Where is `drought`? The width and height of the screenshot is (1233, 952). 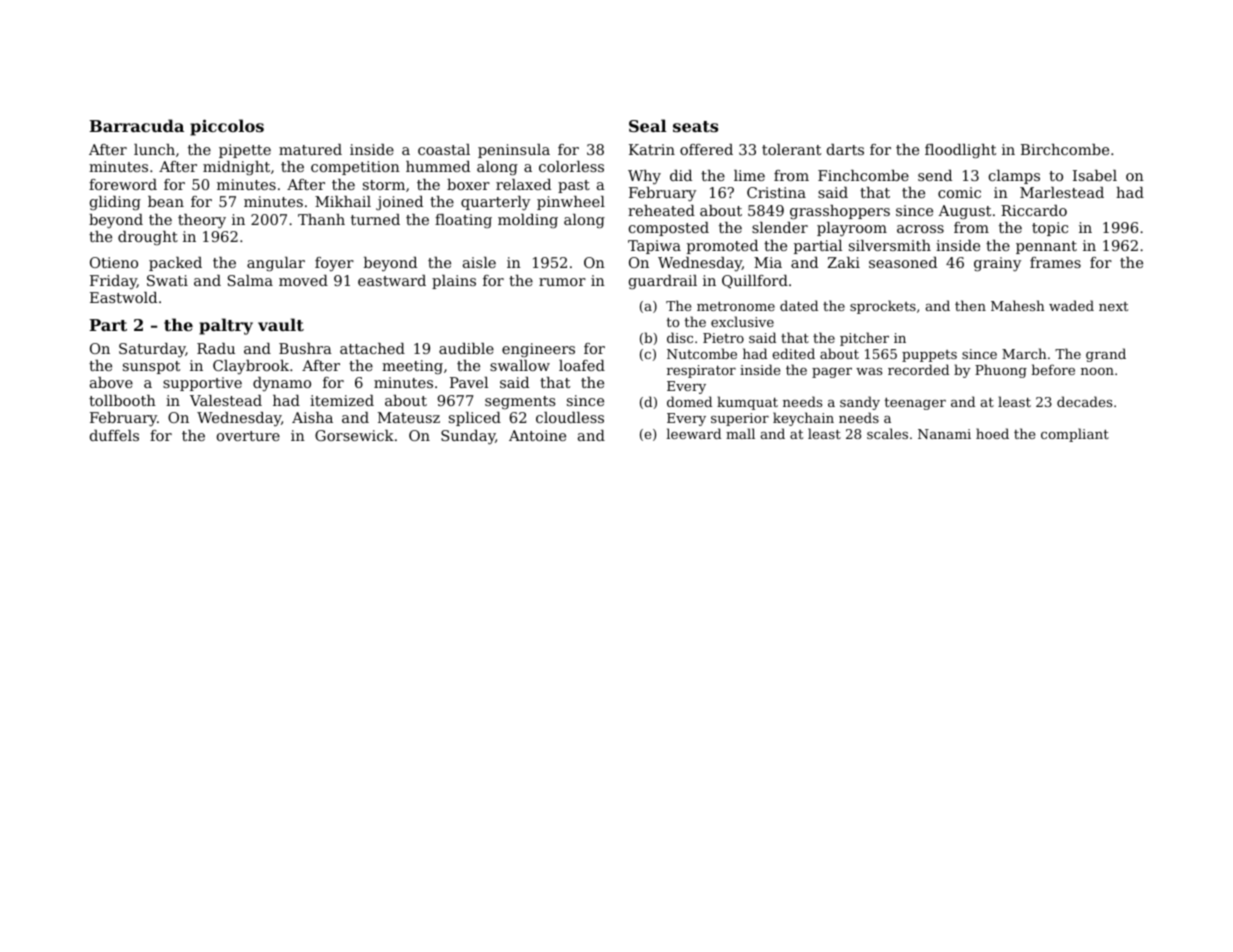 drought is located at coordinates (148, 238).
